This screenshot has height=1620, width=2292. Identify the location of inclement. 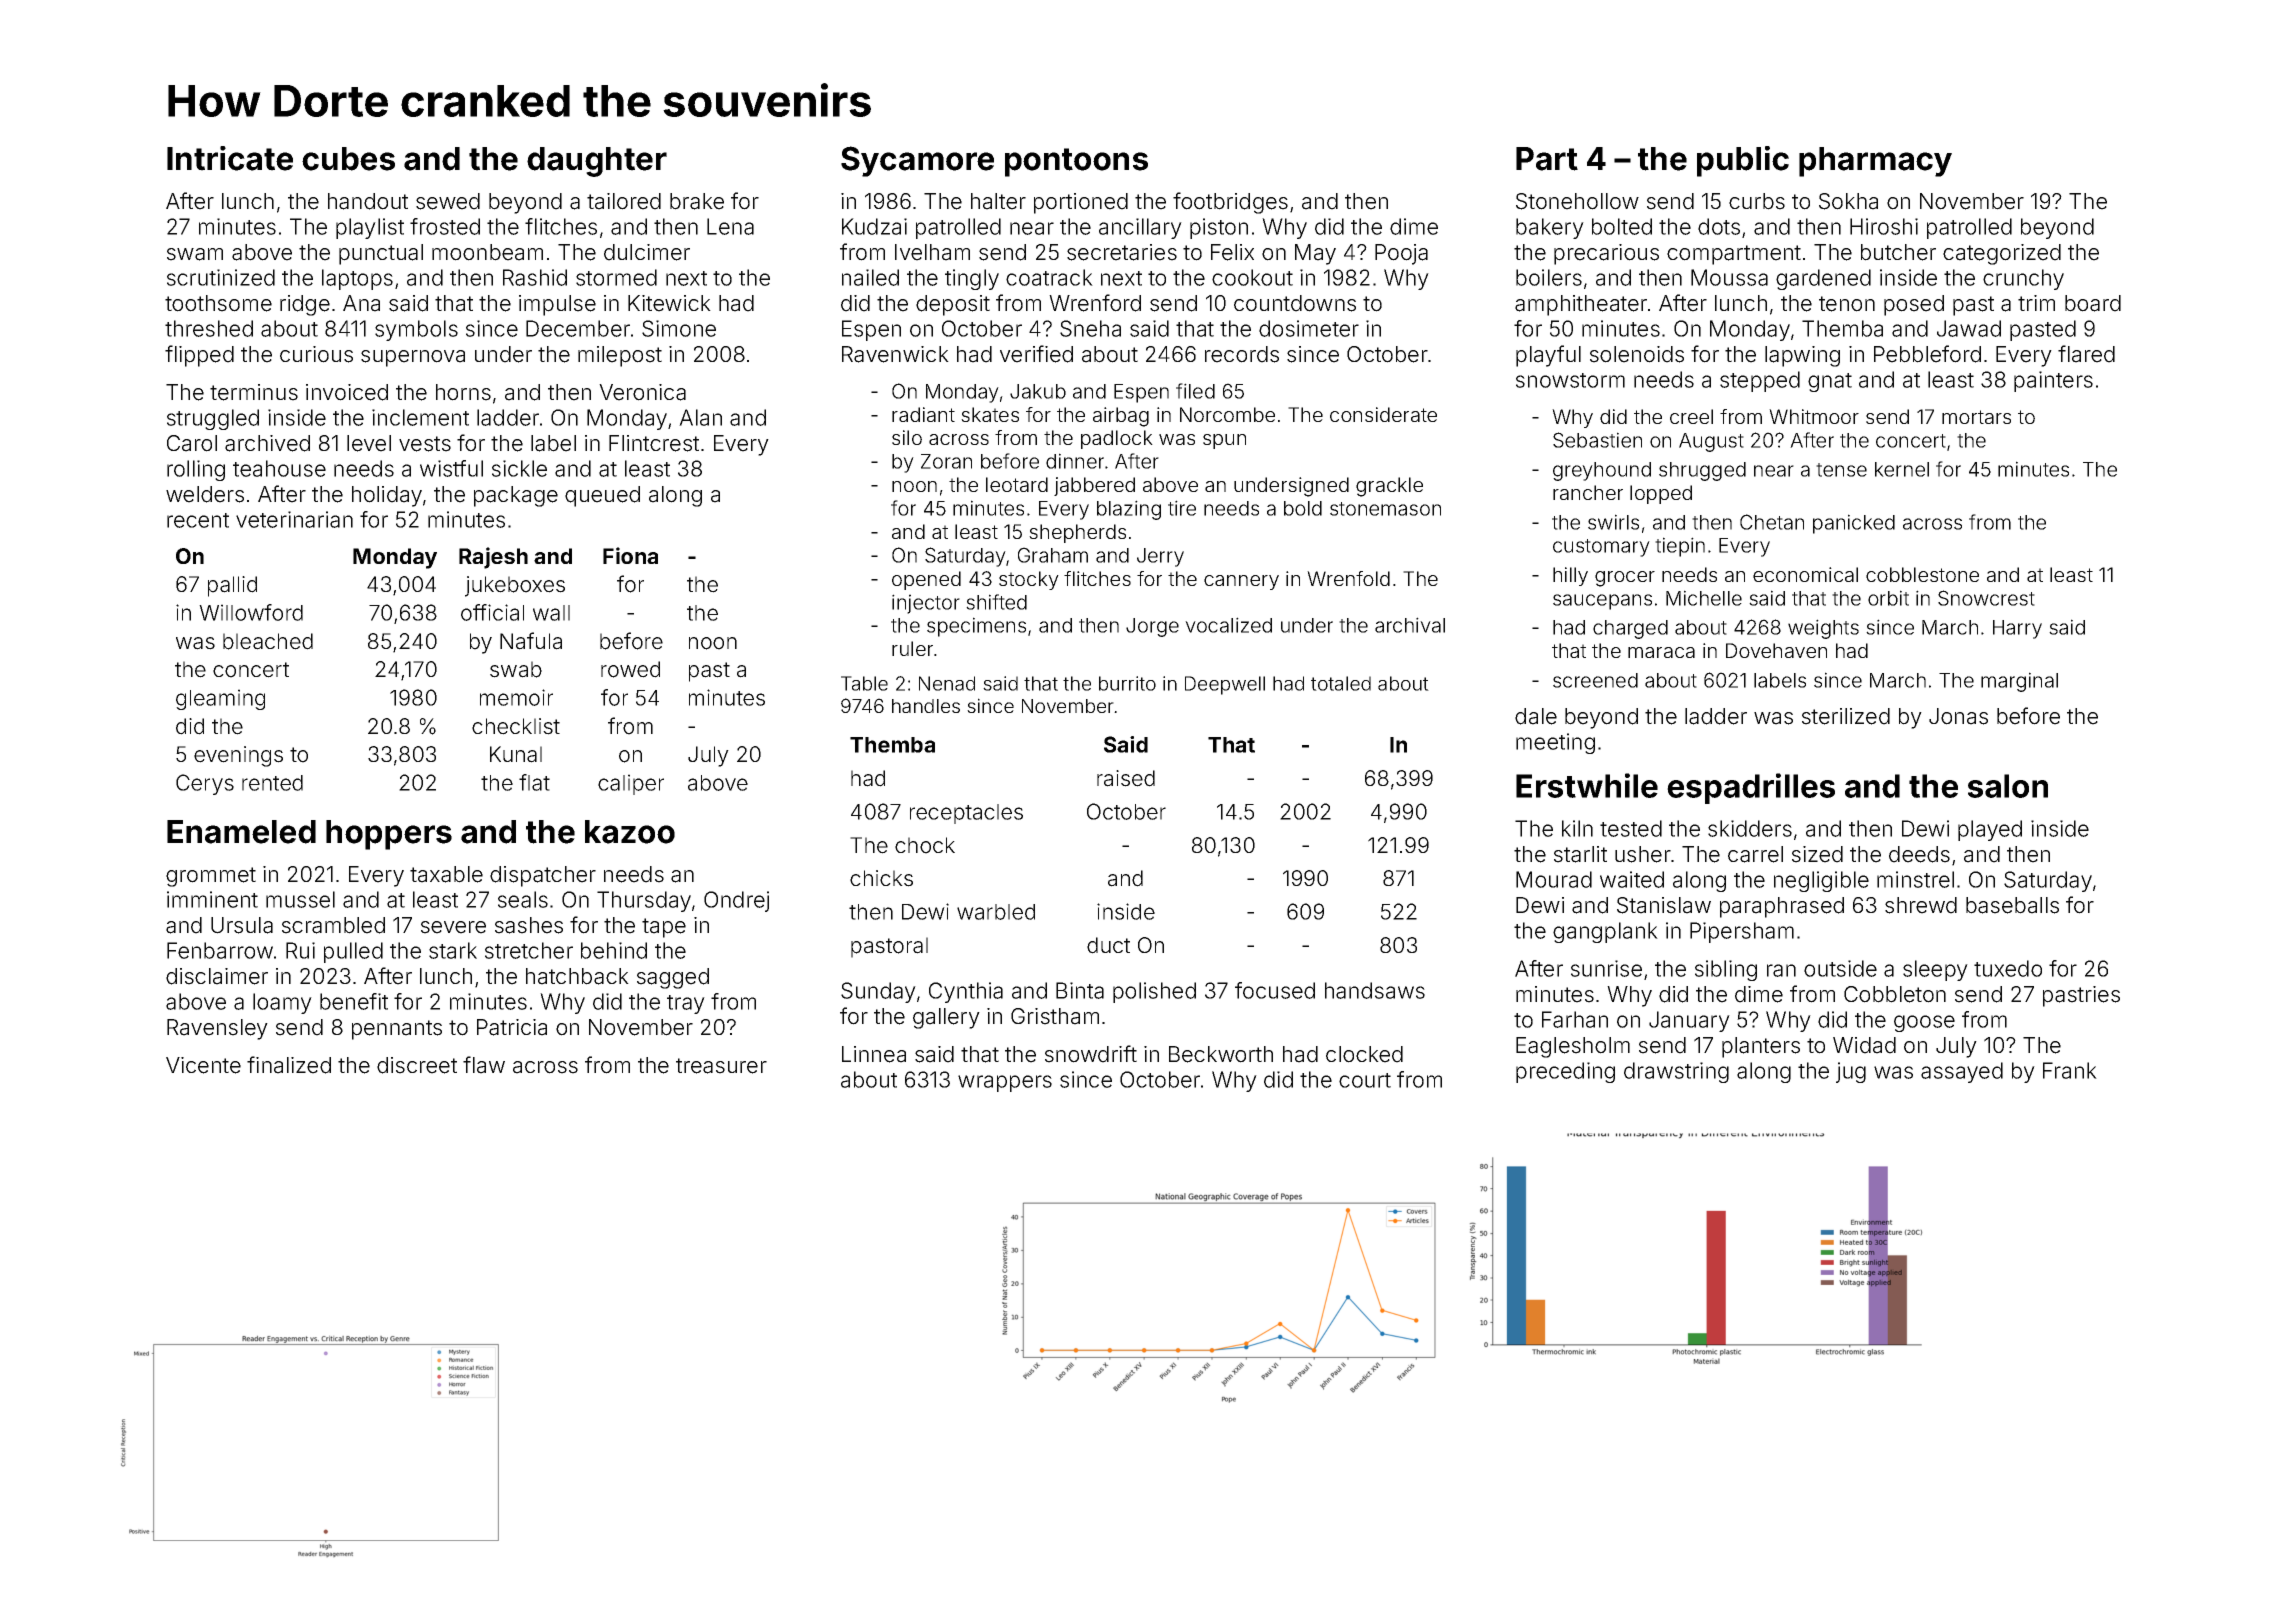
(420, 417).
